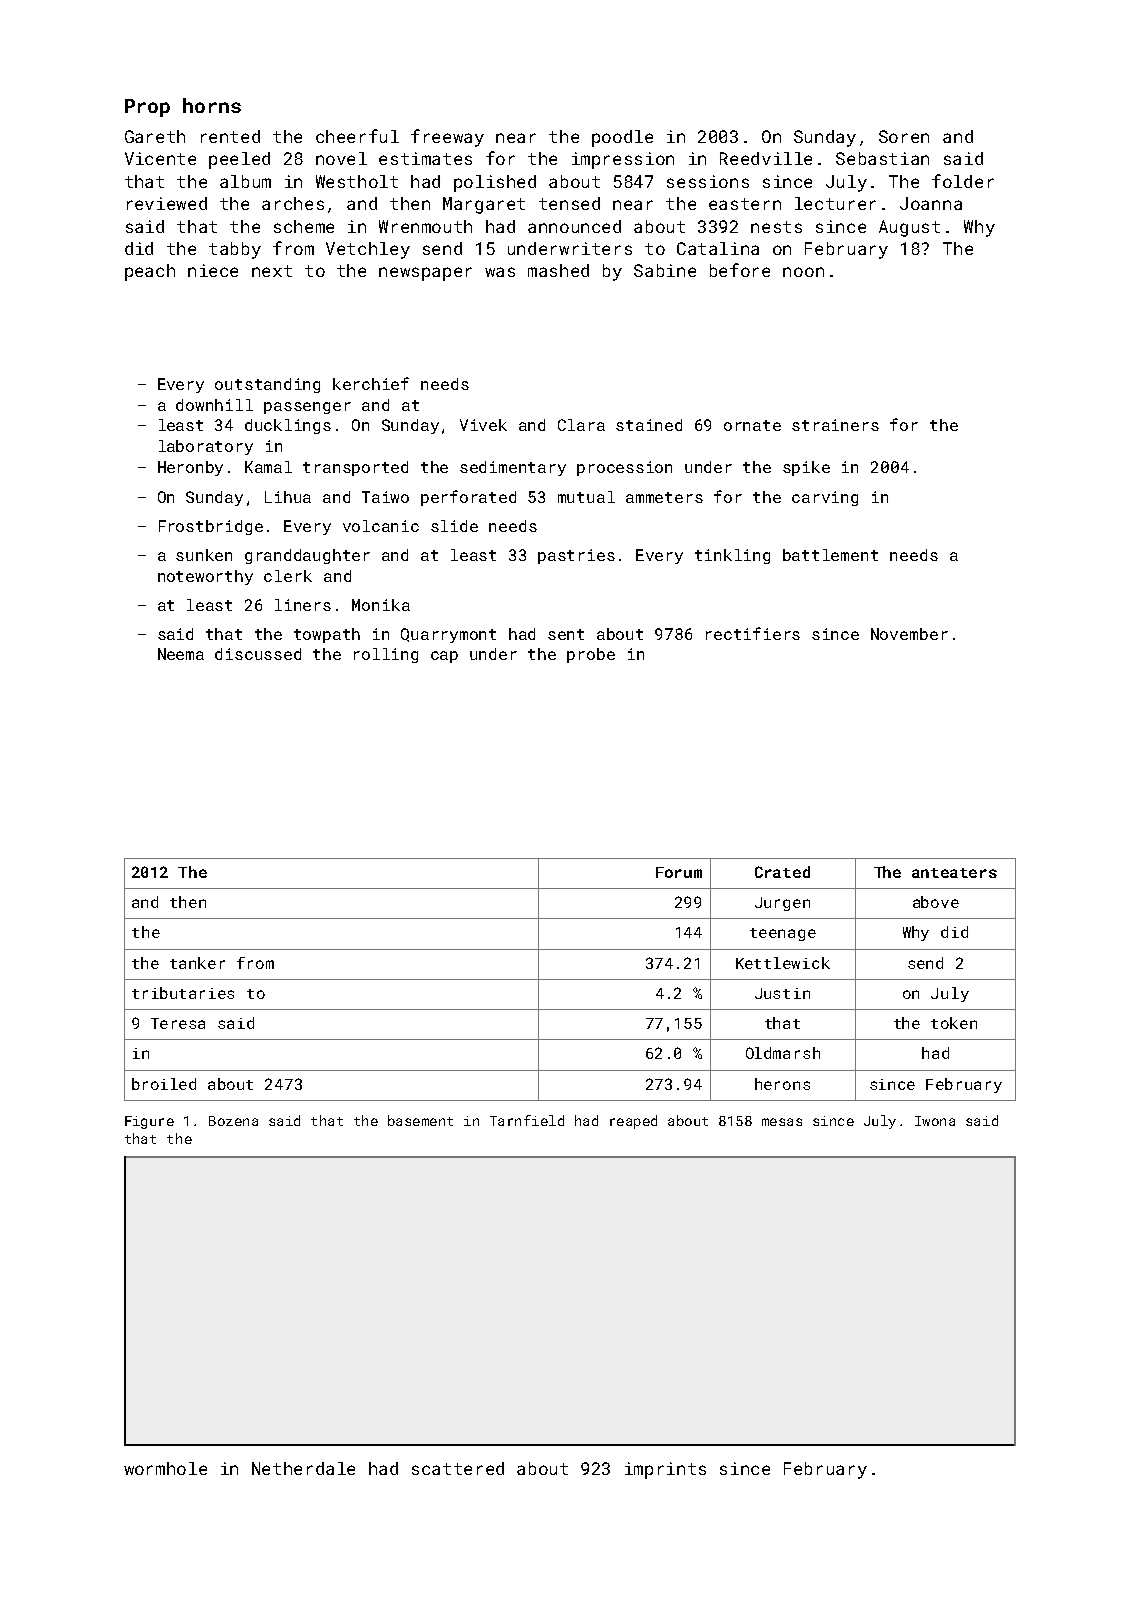 The height and width of the screenshot is (1612, 1140). What do you see at coordinates (835, 425) in the screenshot?
I see `strainers` at bounding box center [835, 425].
